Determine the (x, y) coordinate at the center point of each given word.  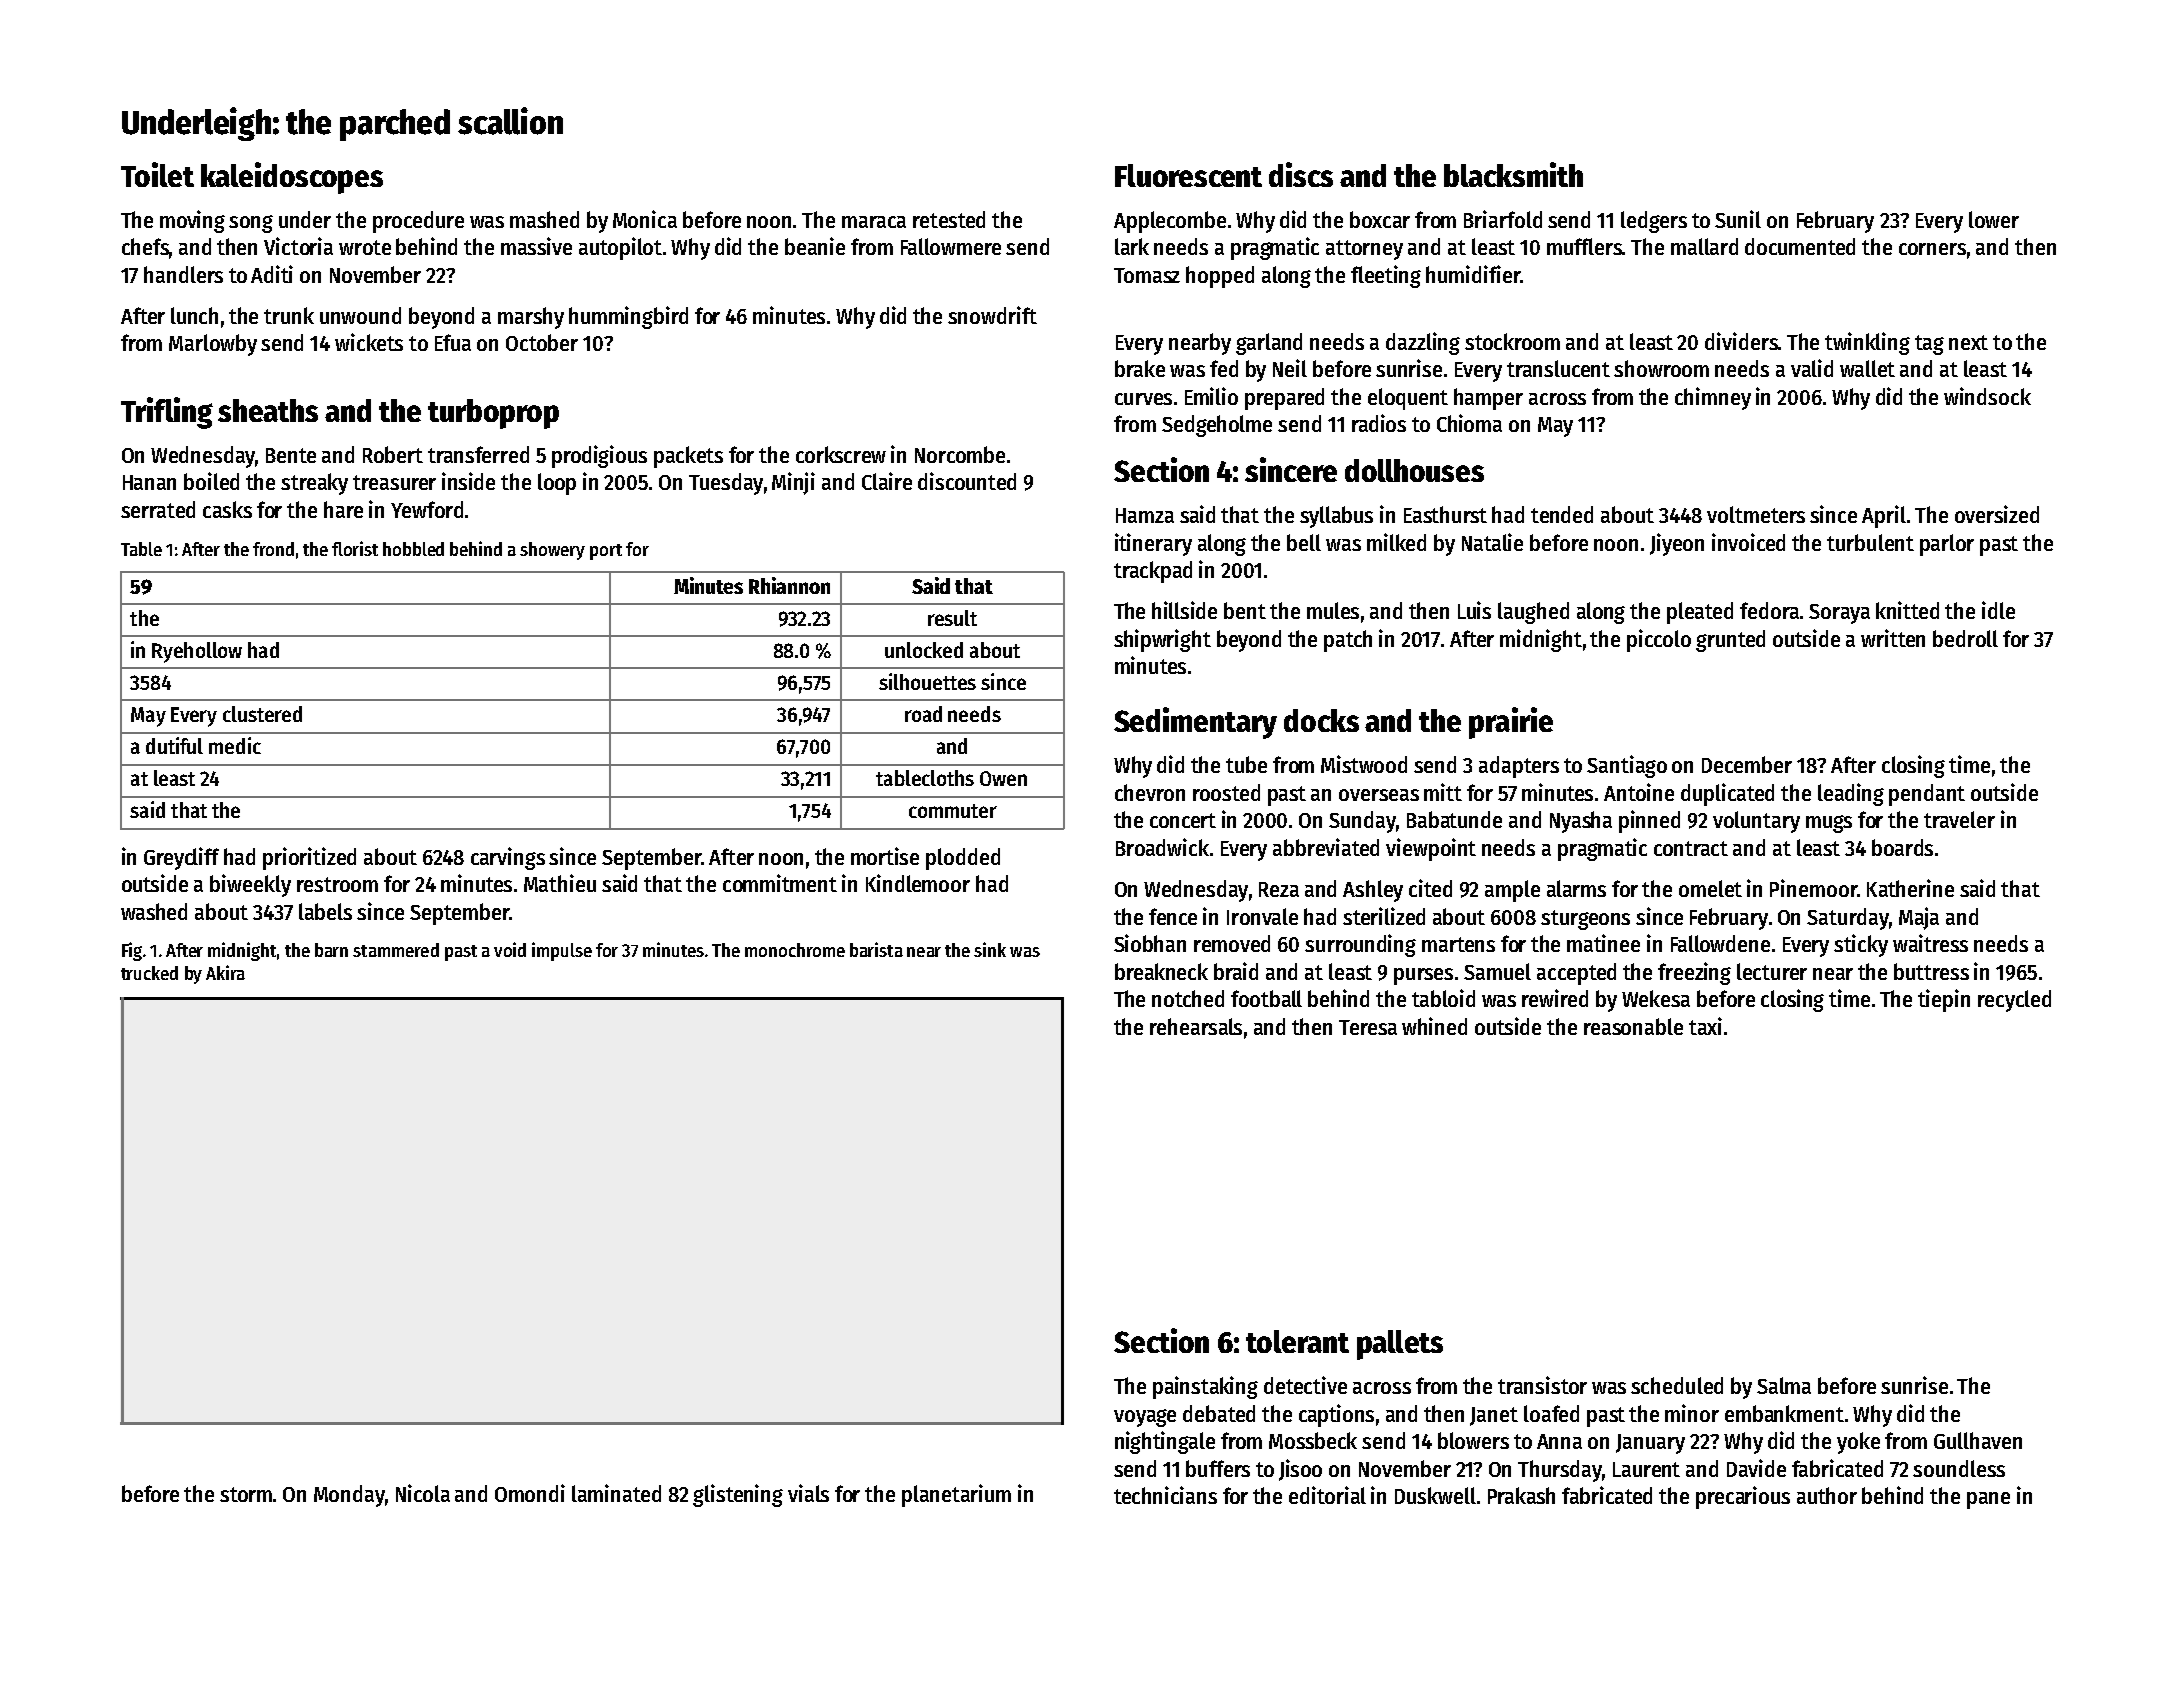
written (1893, 638)
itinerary (1153, 544)
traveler (1959, 819)
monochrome (795, 950)
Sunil (1738, 219)
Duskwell (1435, 1495)
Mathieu (560, 883)
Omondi (530, 1493)
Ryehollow (197, 652)
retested (949, 219)
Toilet (157, 174)
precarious (1743, 1497)
